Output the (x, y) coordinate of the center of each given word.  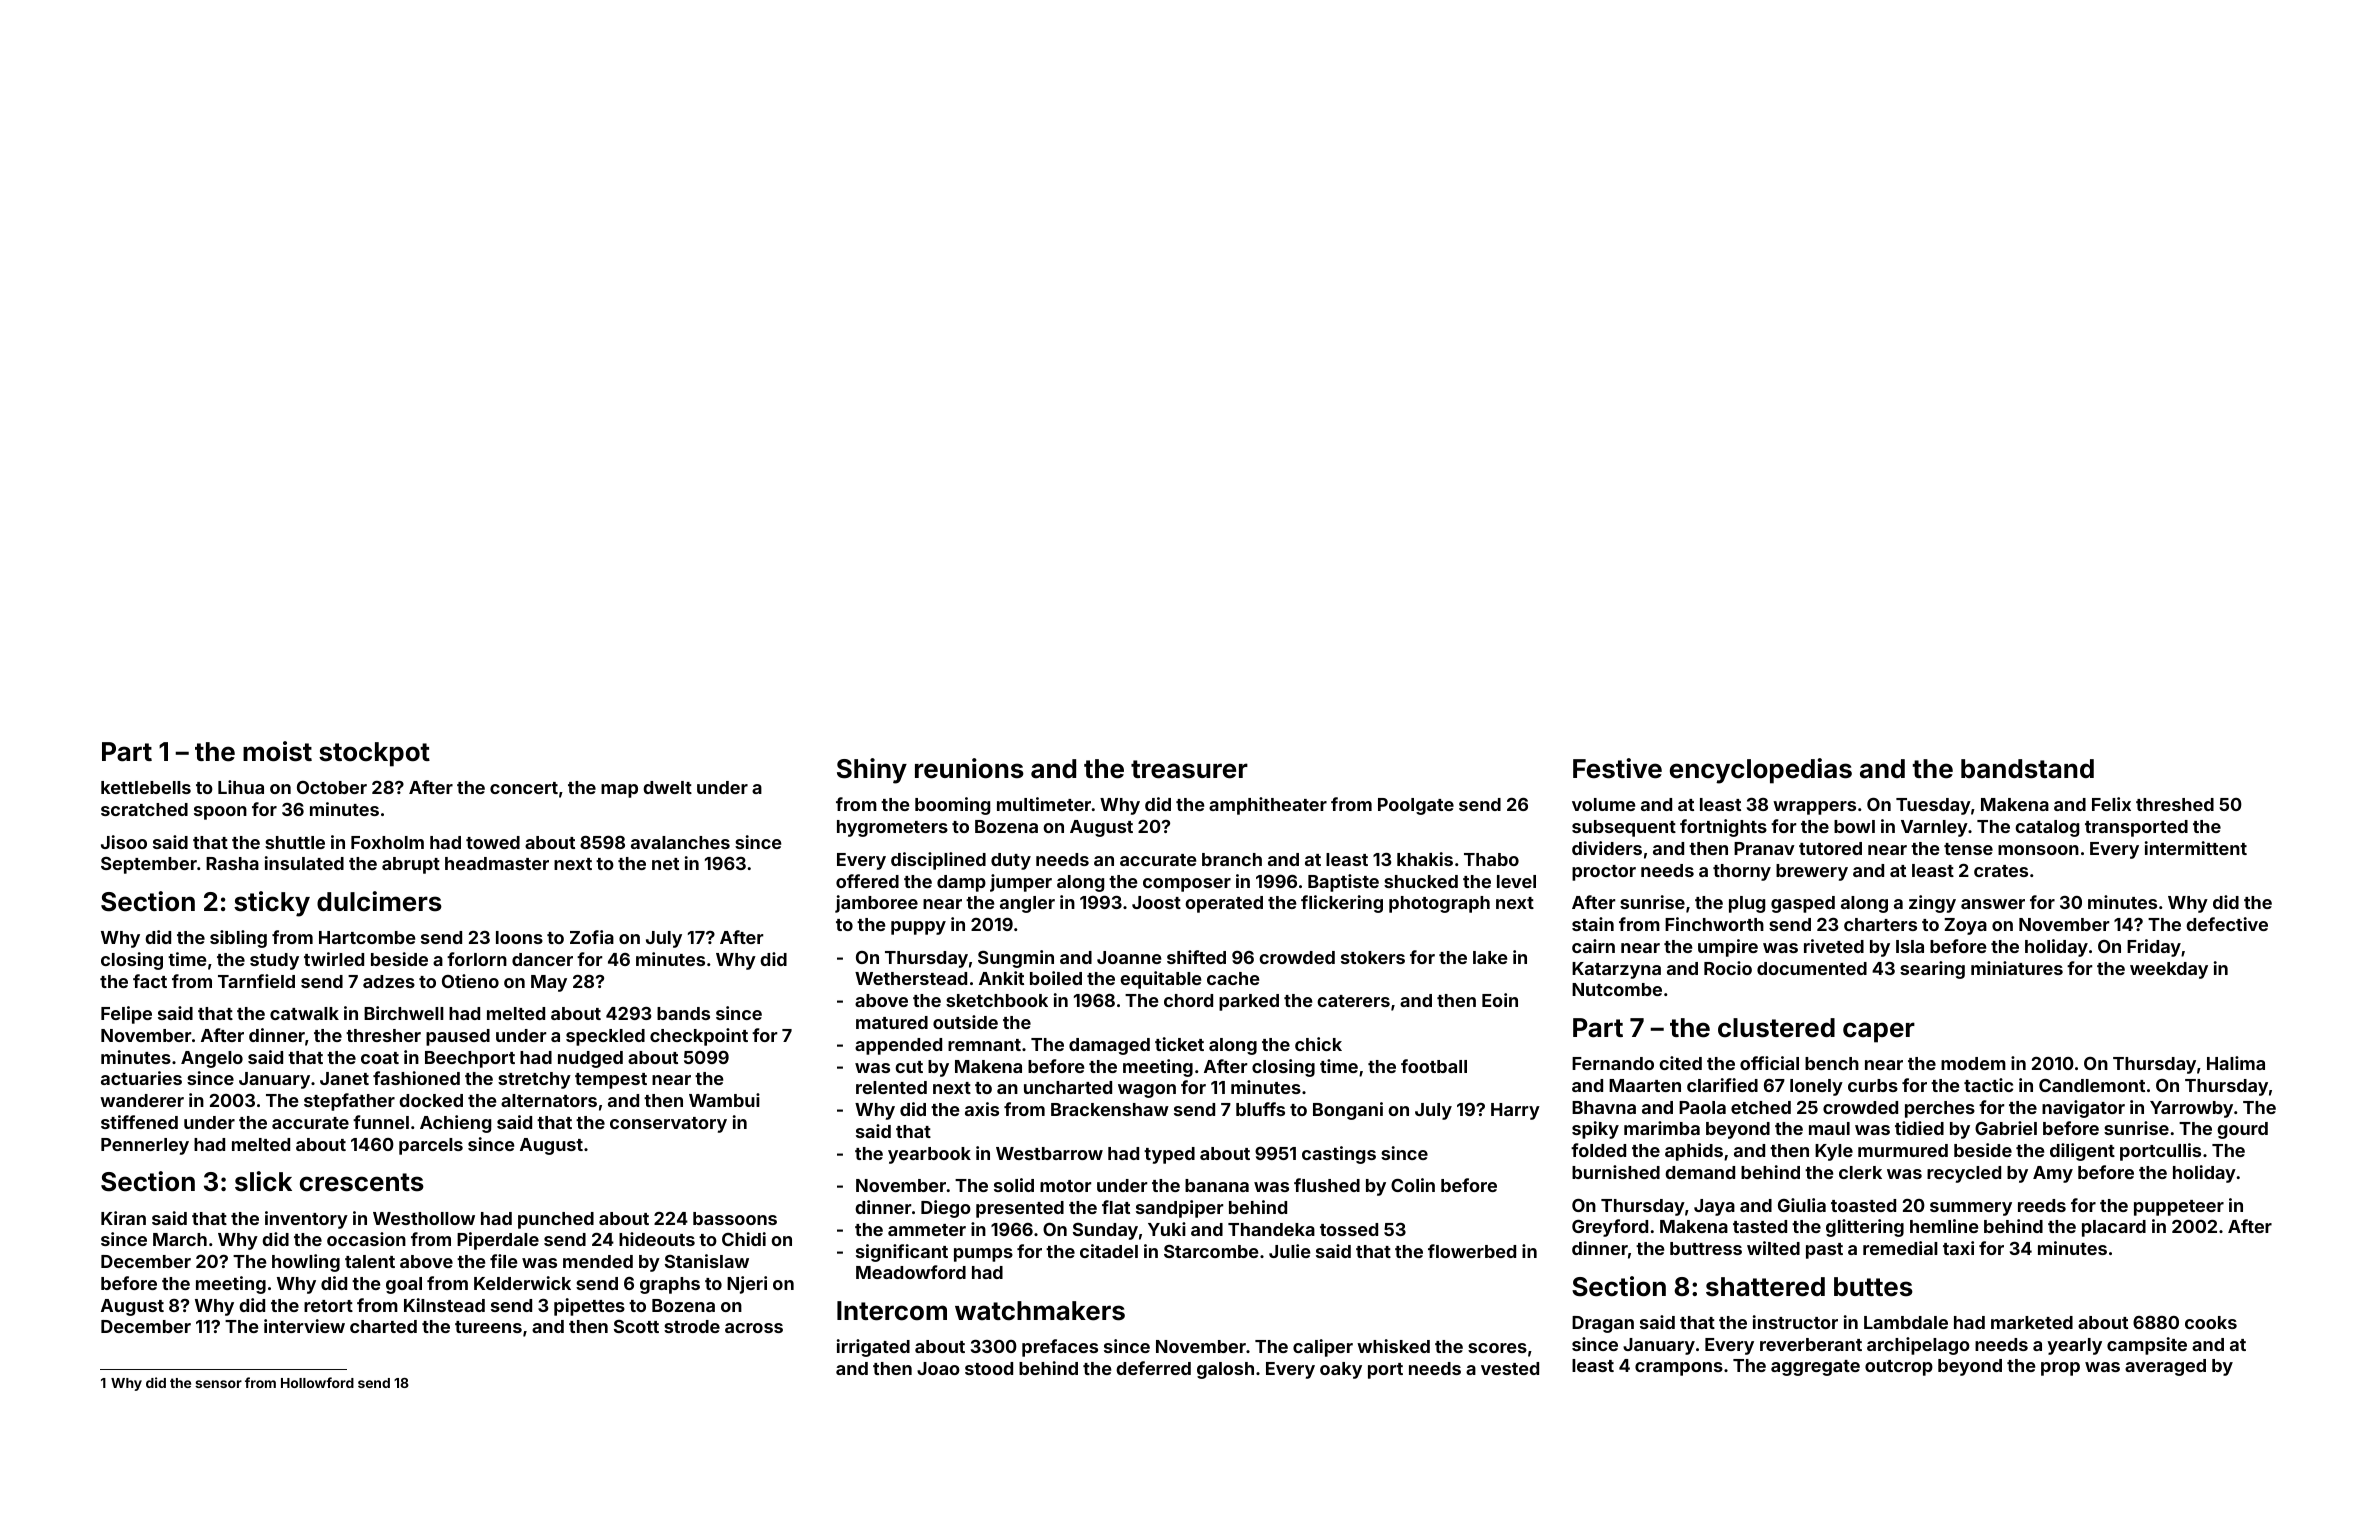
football (1434, 1066)
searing (1932, 970)
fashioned (416, 1078)
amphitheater (1268, 806)
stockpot (374, 754)
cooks (2211, 1322)
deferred (1153, 1368)
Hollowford (317, 1382)
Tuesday (1933, 806)
